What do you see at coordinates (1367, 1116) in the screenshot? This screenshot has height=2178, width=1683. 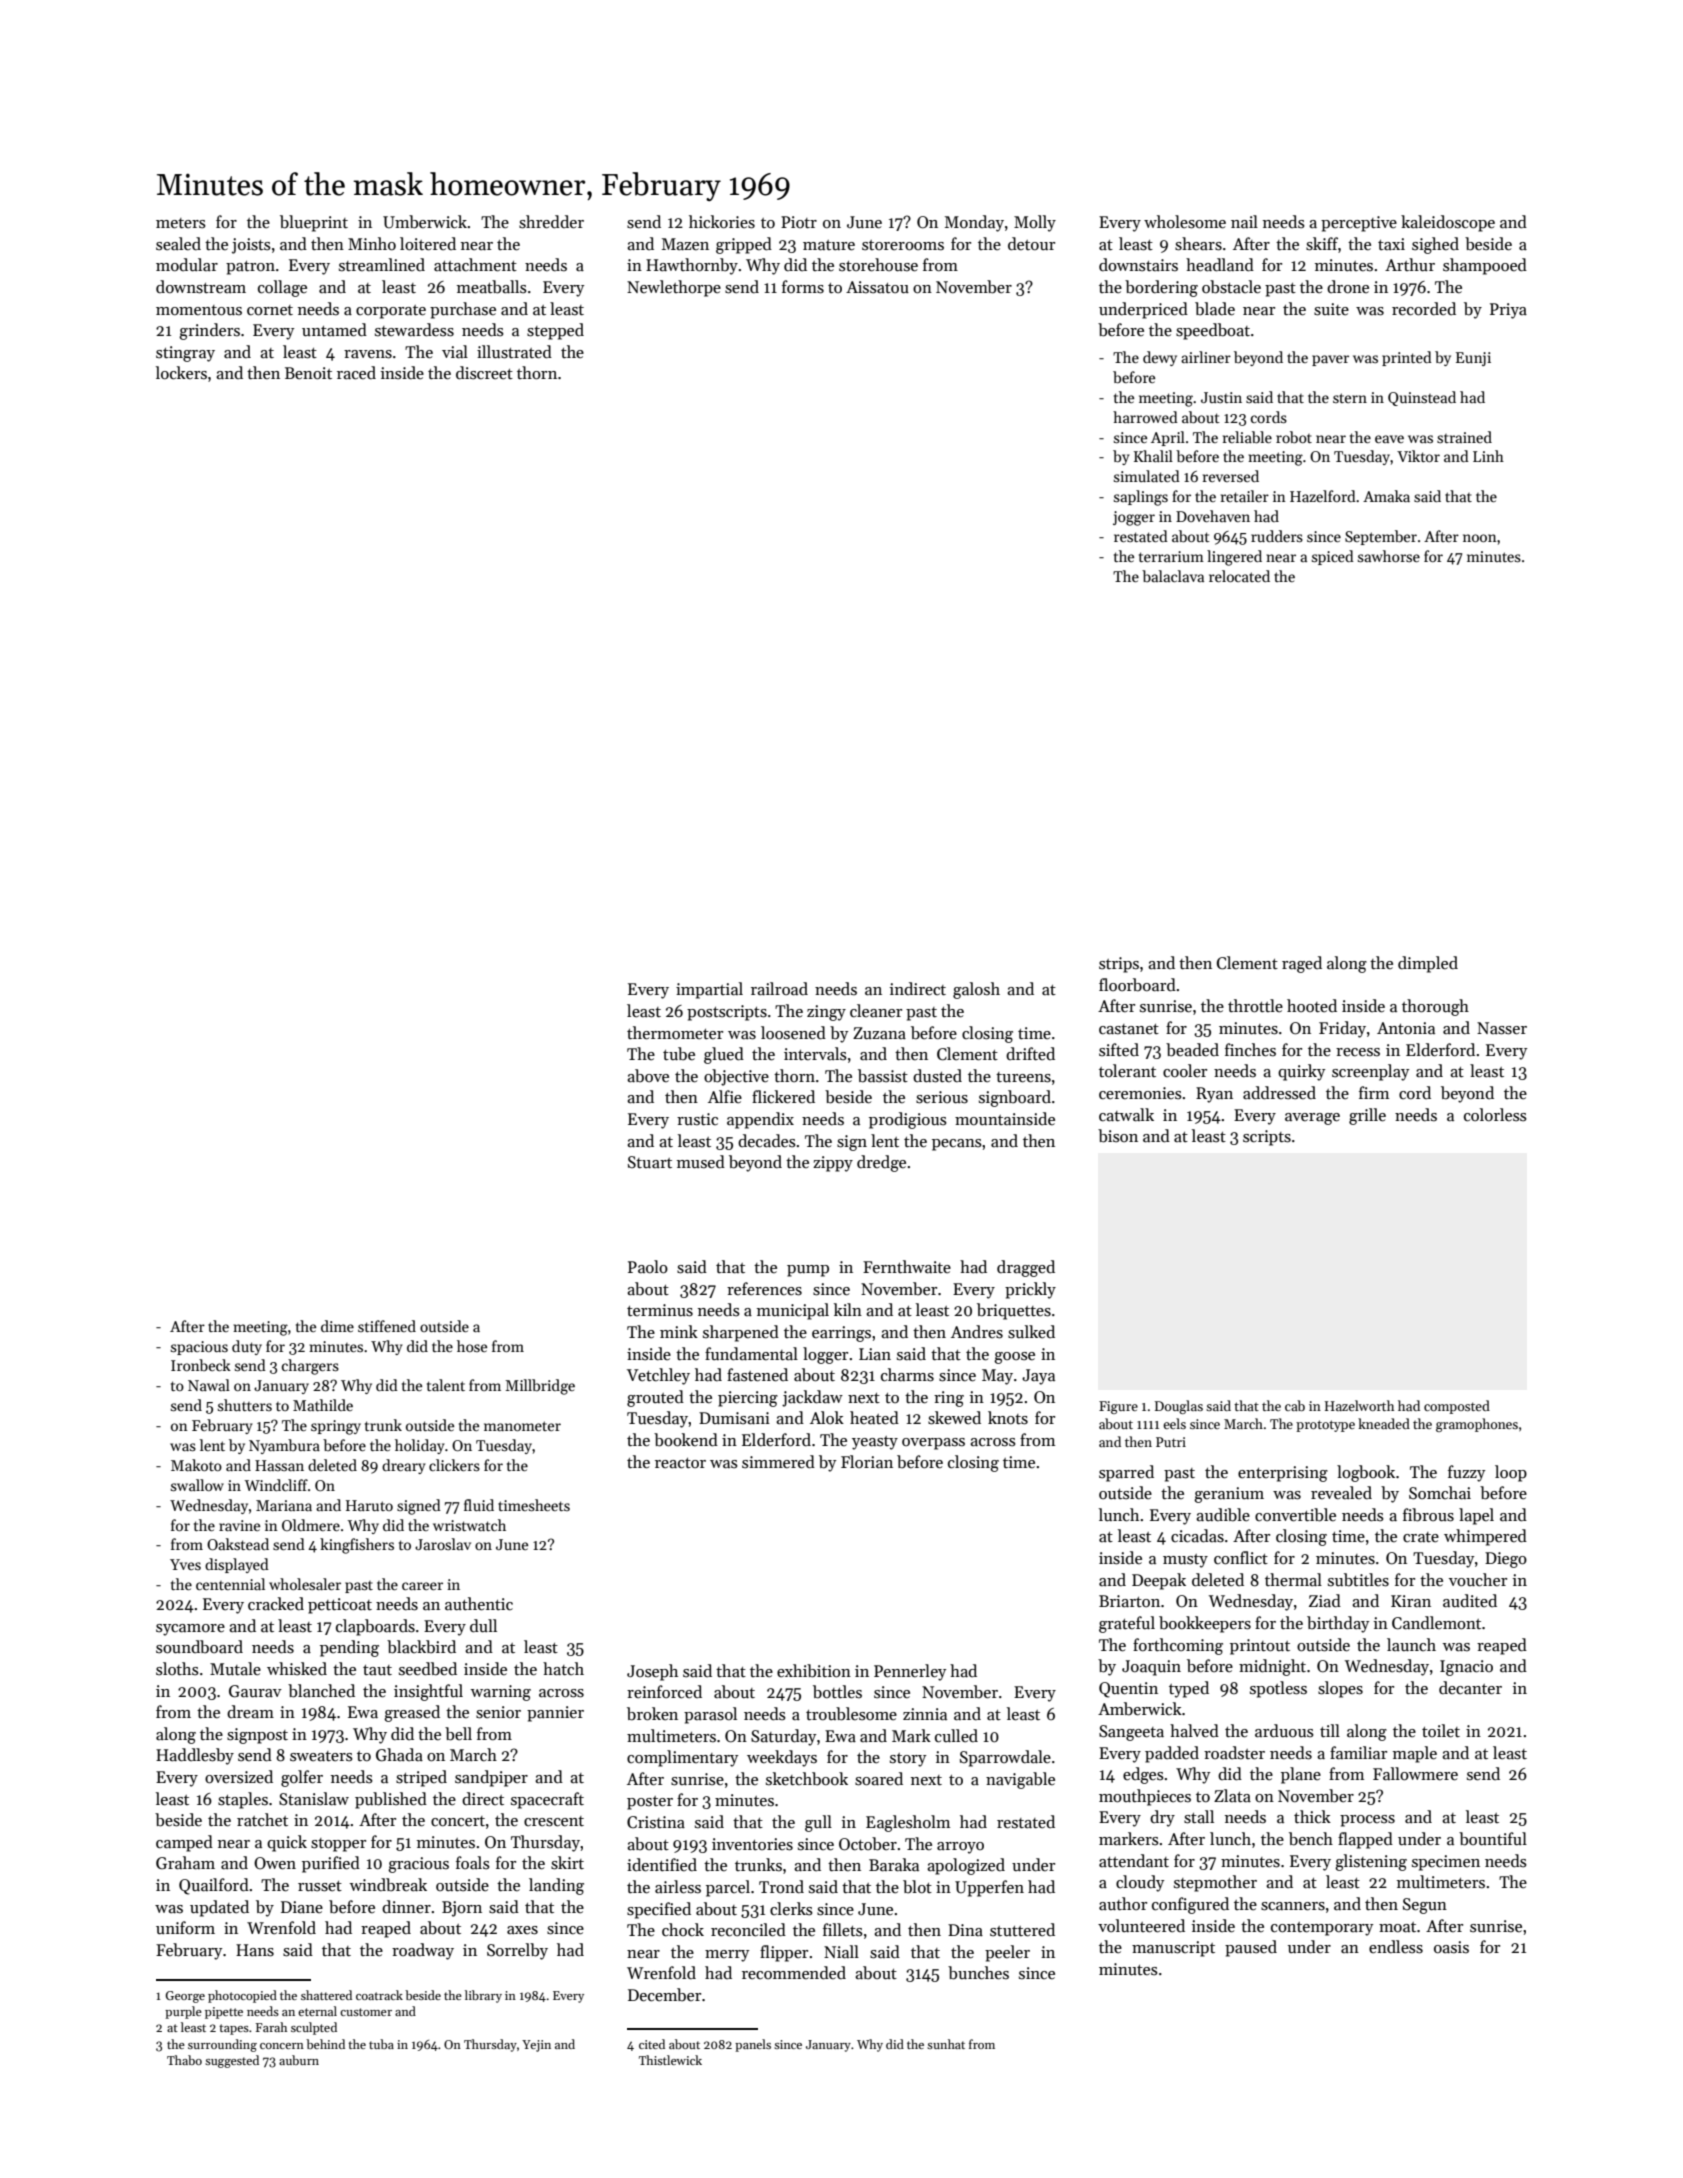 I see `grille` at bounding box center [1367, 1116].
